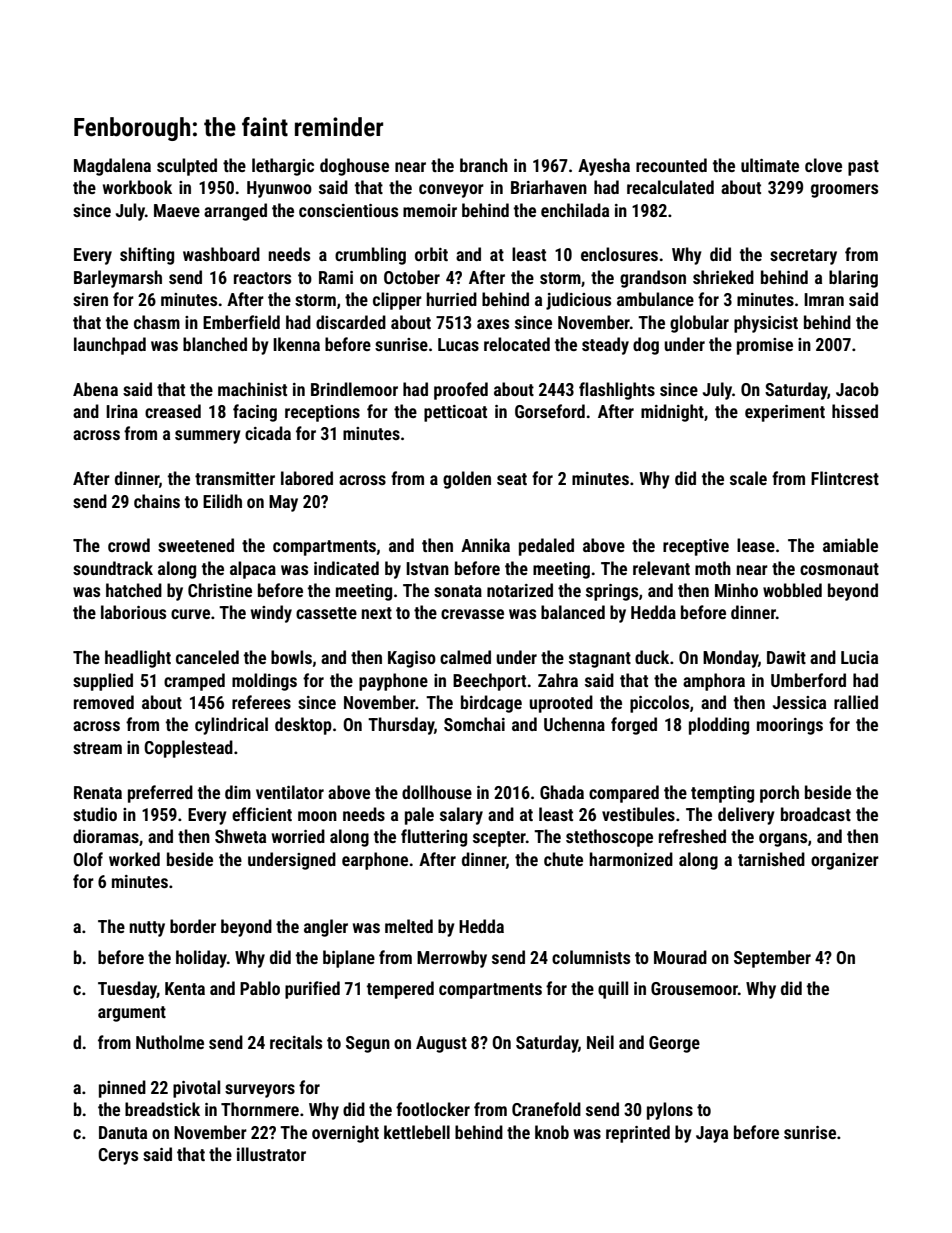  Describe the element at coordinates (412, 277) in the screenshot. I see `October` at that location.
